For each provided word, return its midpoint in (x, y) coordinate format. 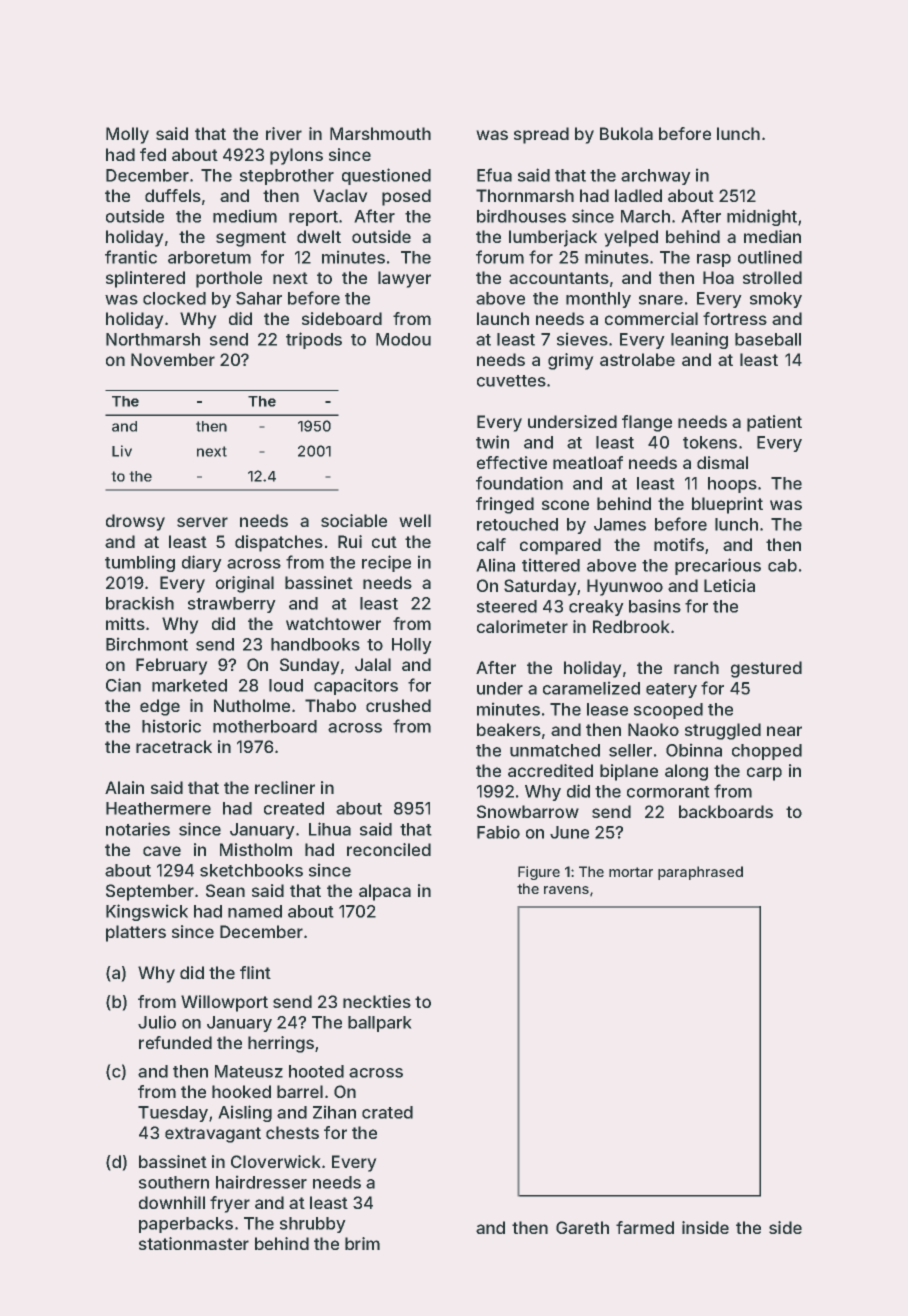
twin (492, 442)
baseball (768, 339)
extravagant (213, 1135)
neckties (377, 1001)
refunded (175, 1042)
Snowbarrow (528, 811)
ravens (566, 890)
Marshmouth (380, 133)
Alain (124, 787)
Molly (127, 135)
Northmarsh (153, 339)
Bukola (626, 133)
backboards (726, 811)
